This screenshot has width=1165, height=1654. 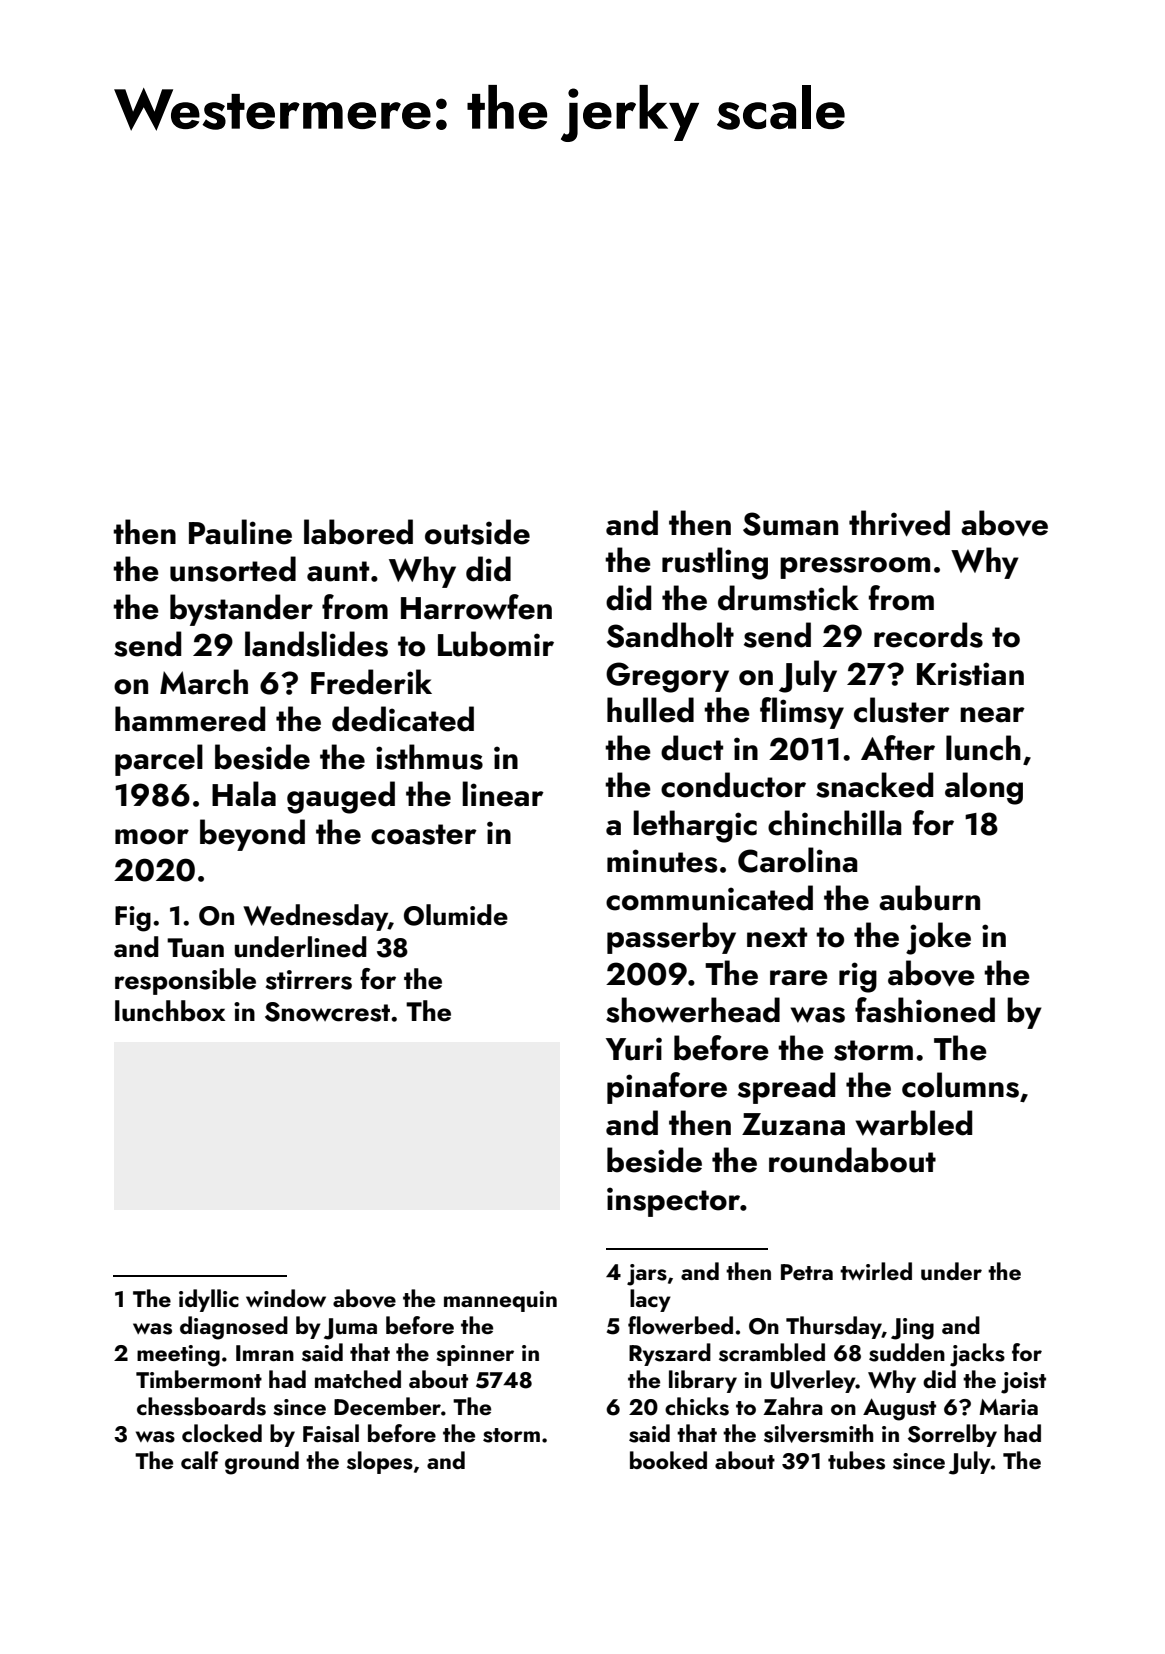 What do you see at coordinates (500, 1301) in the screenshot?
I see `mannequin` at bounding box center [500, 1301].
